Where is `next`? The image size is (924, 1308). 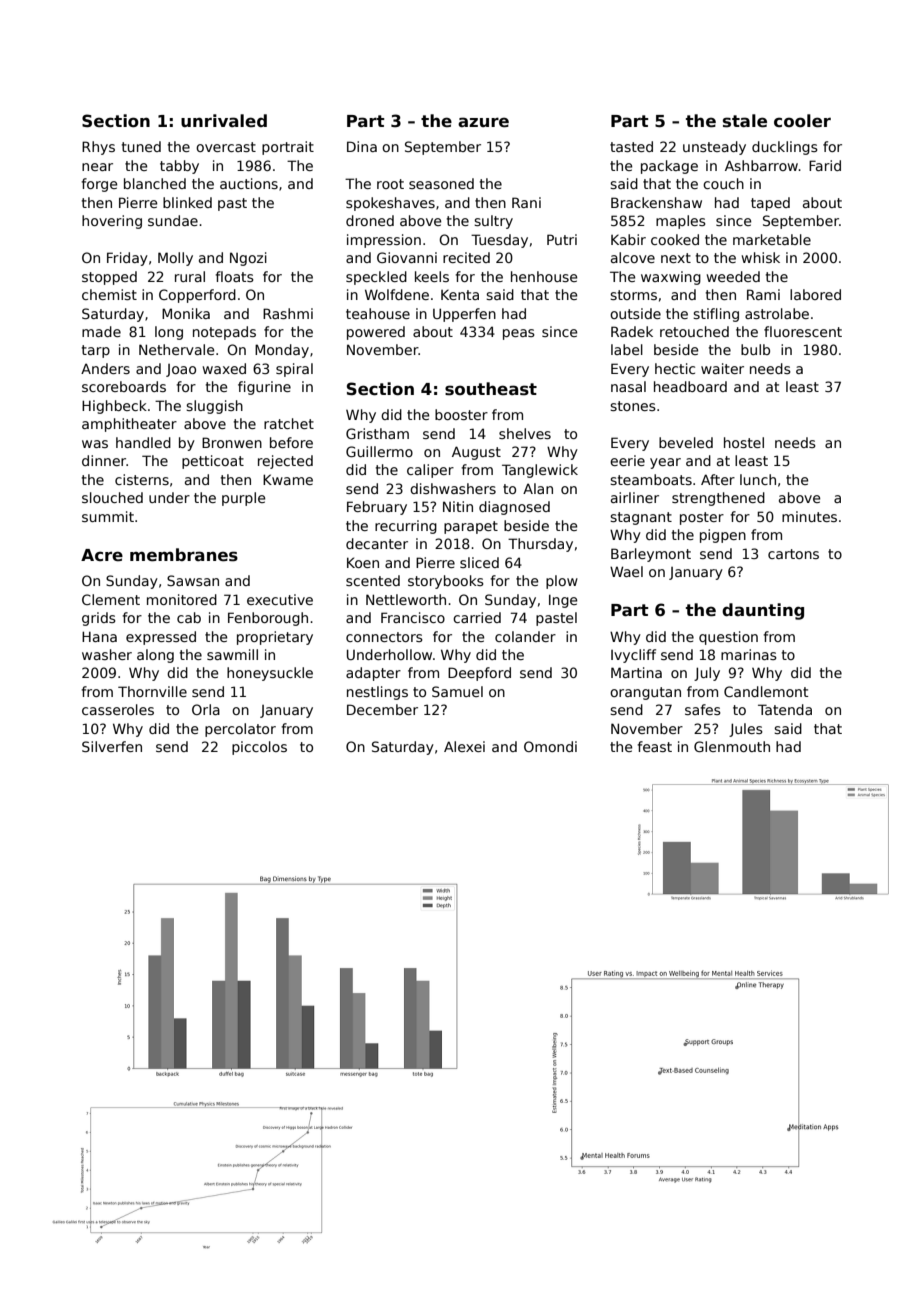
next is located at coordinates (676, 258).
